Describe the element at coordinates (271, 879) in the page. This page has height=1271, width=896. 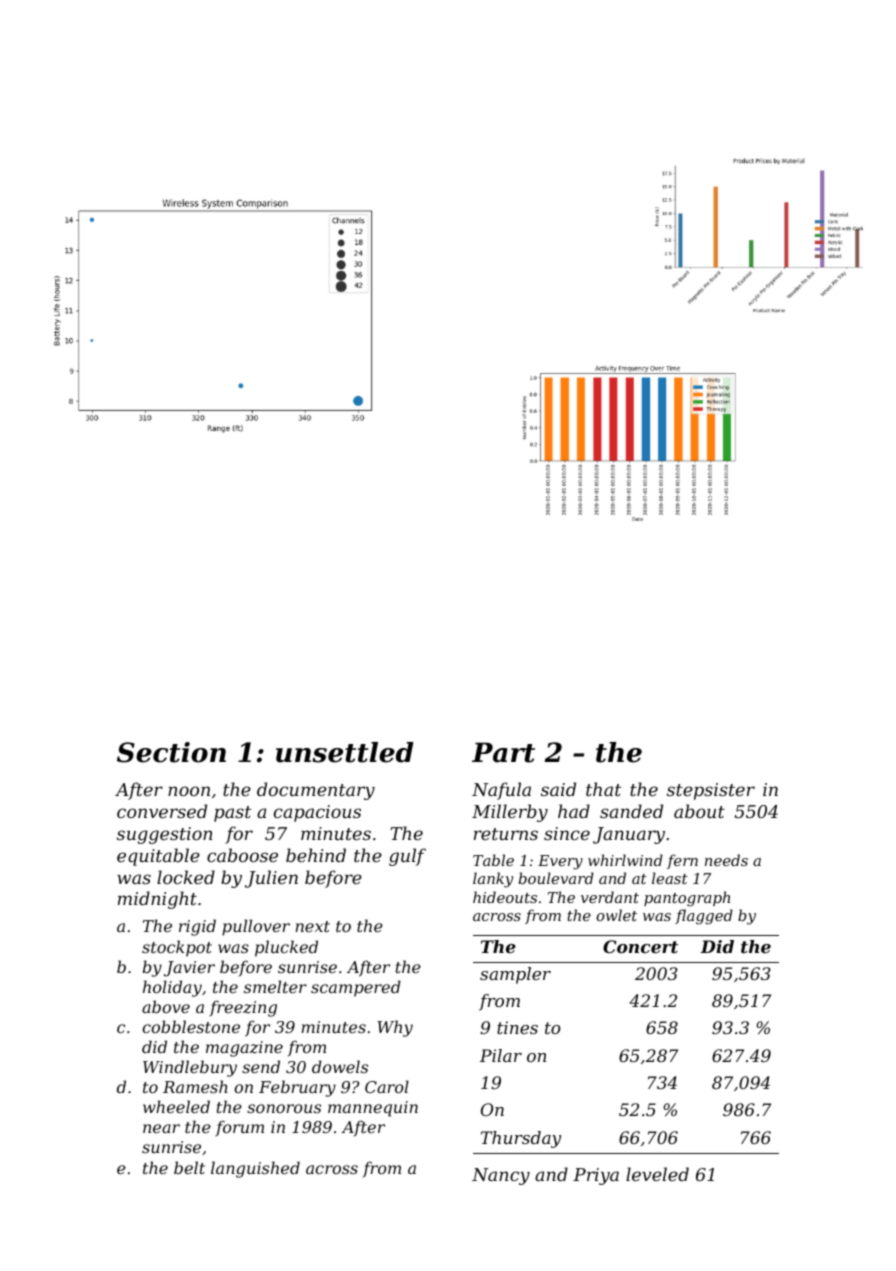
I see `Julien` at that location.
